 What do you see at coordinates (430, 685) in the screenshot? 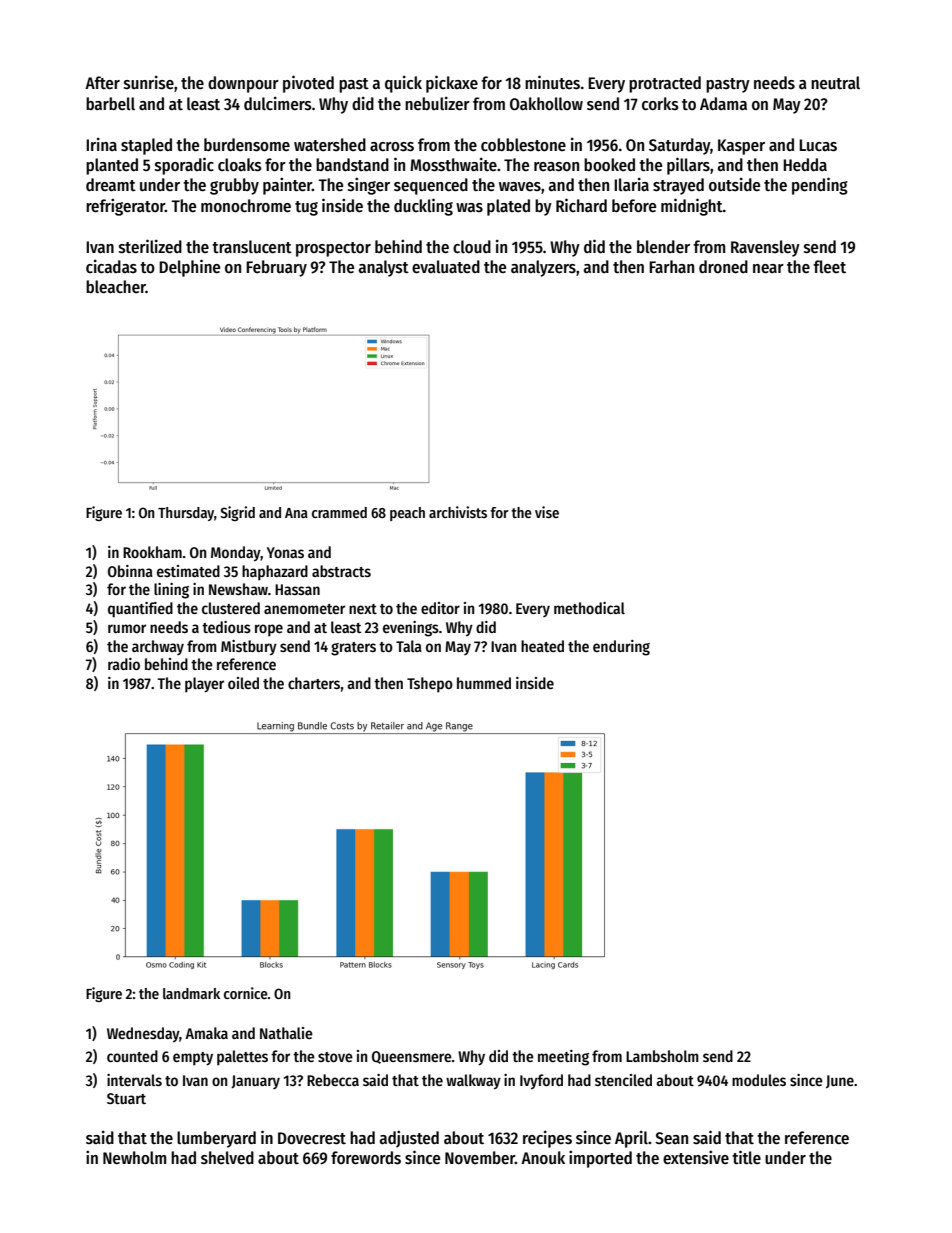
I see `Tshepo` at bounding box center [430, 685].
